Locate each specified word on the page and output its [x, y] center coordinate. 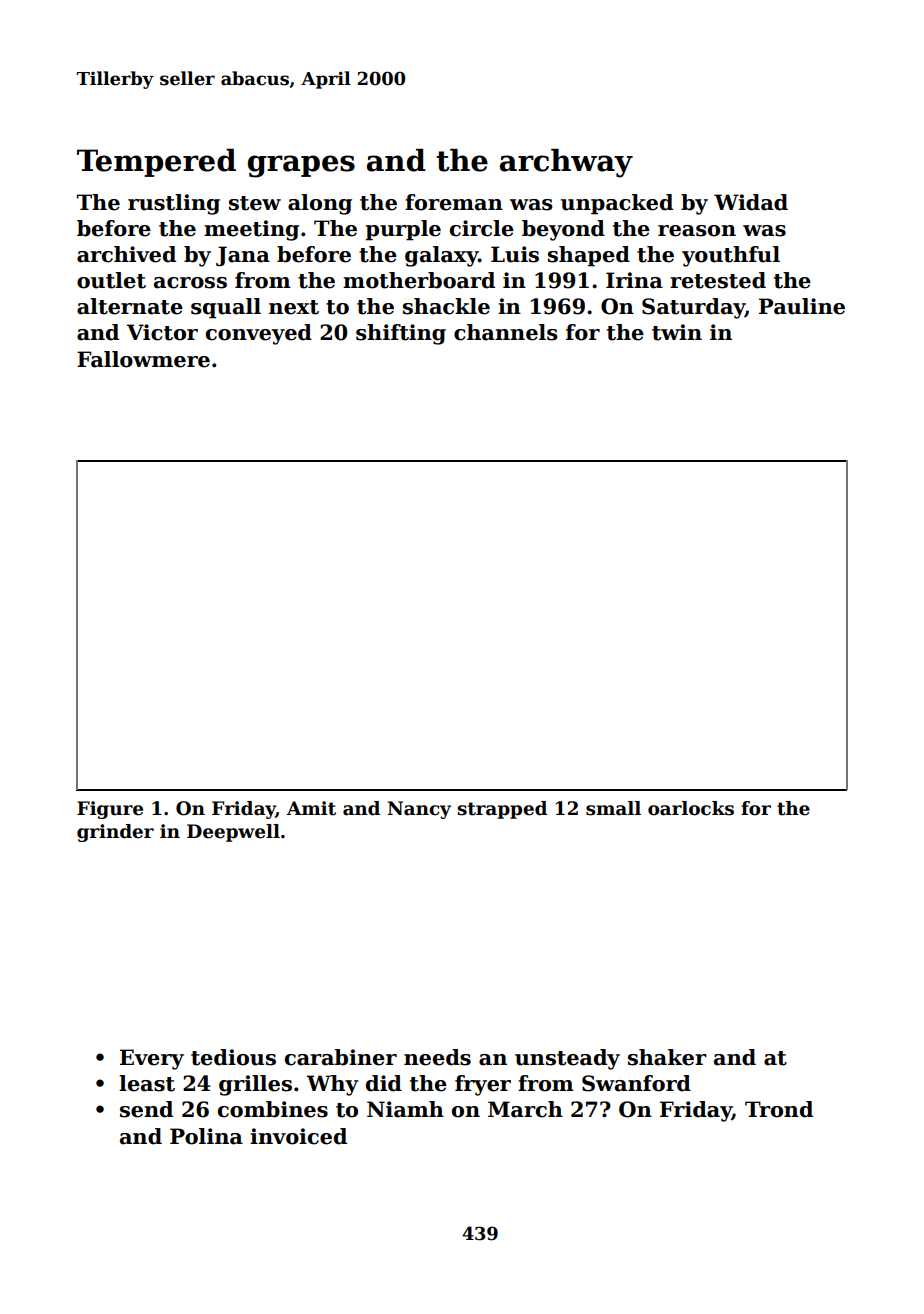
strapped [502, 810]
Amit [311, 808]
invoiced [298, 1136]
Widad [751, 202]
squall [226, 308]
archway [566, 163]
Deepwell [233, 833]
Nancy [419, 810]
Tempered [156, 163]
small [613, 808]
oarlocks [691, 808]
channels [506, 332]
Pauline [802, 306]
